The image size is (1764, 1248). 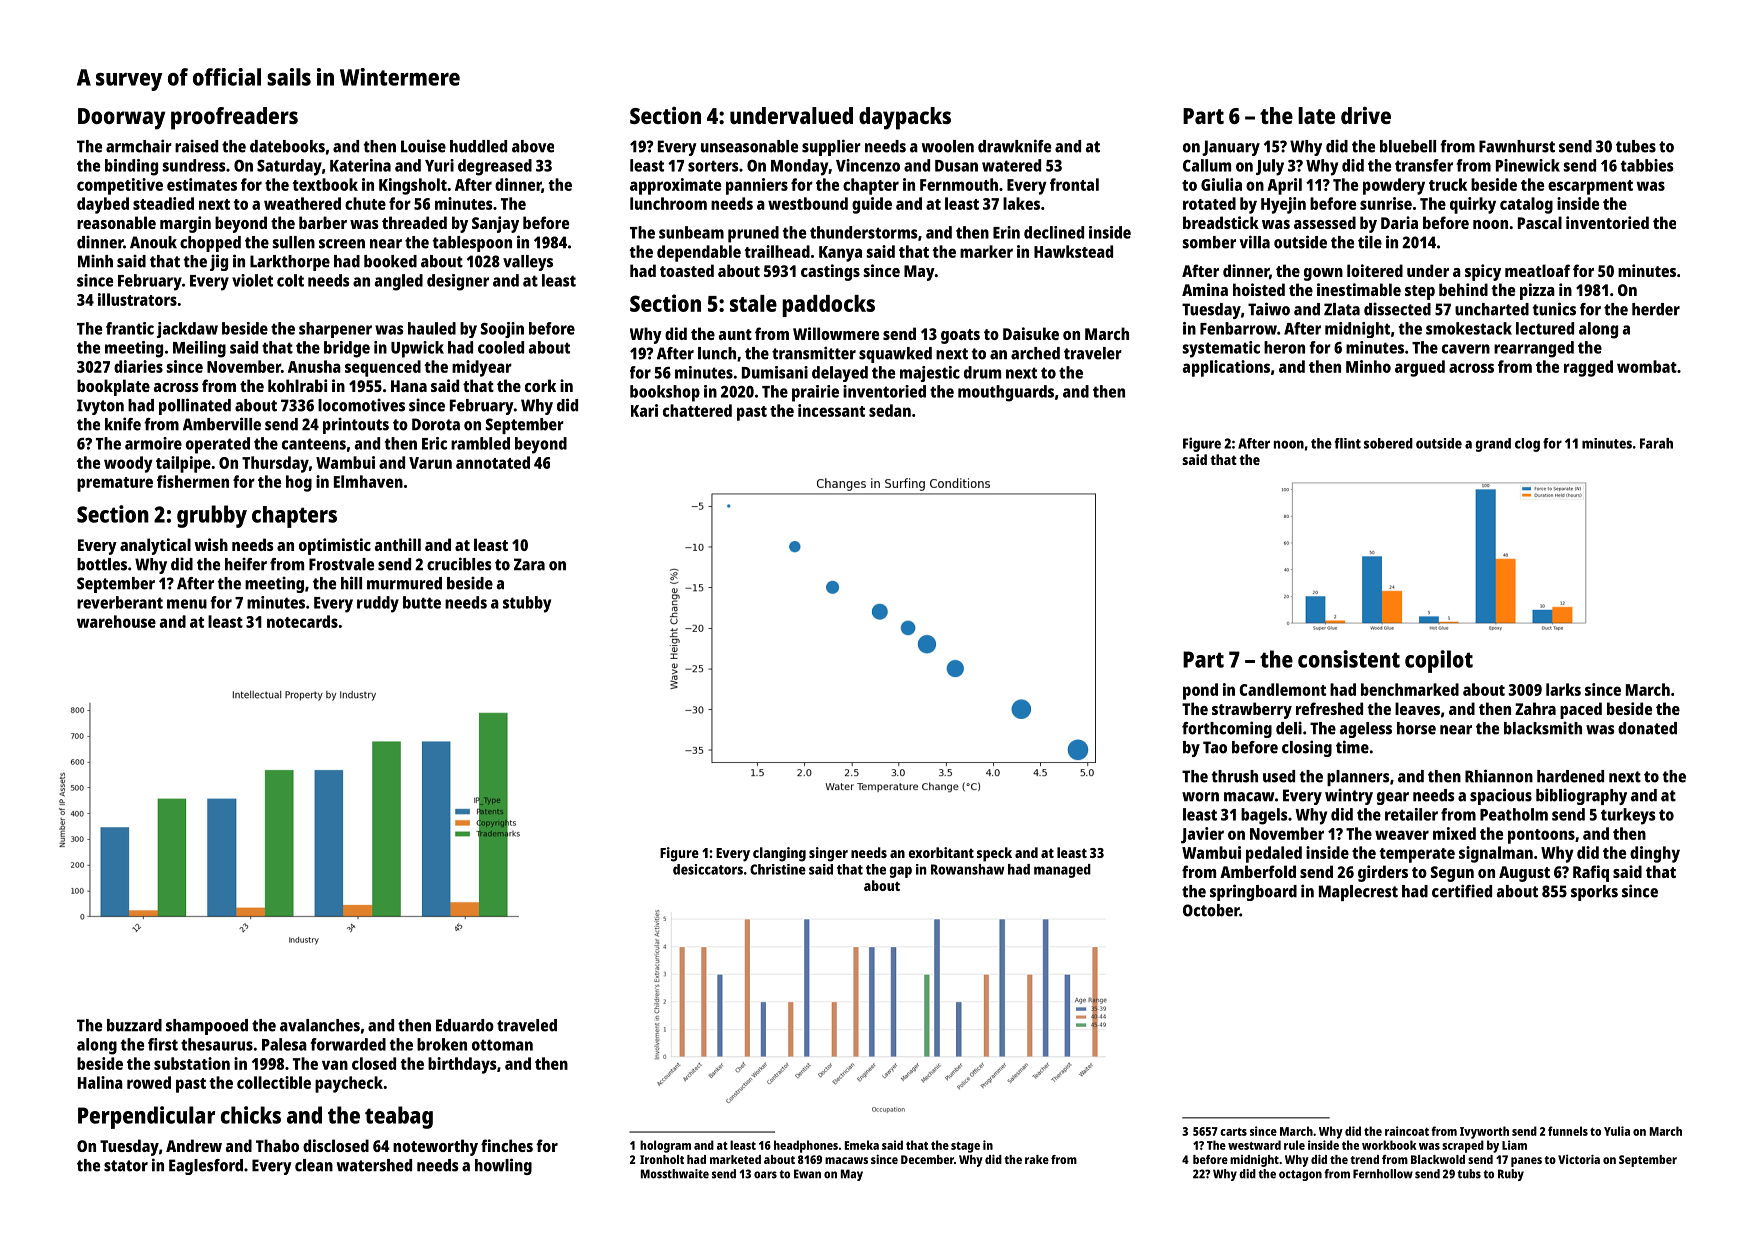 I want to click on sporks, so click(x=1594, y=893).
